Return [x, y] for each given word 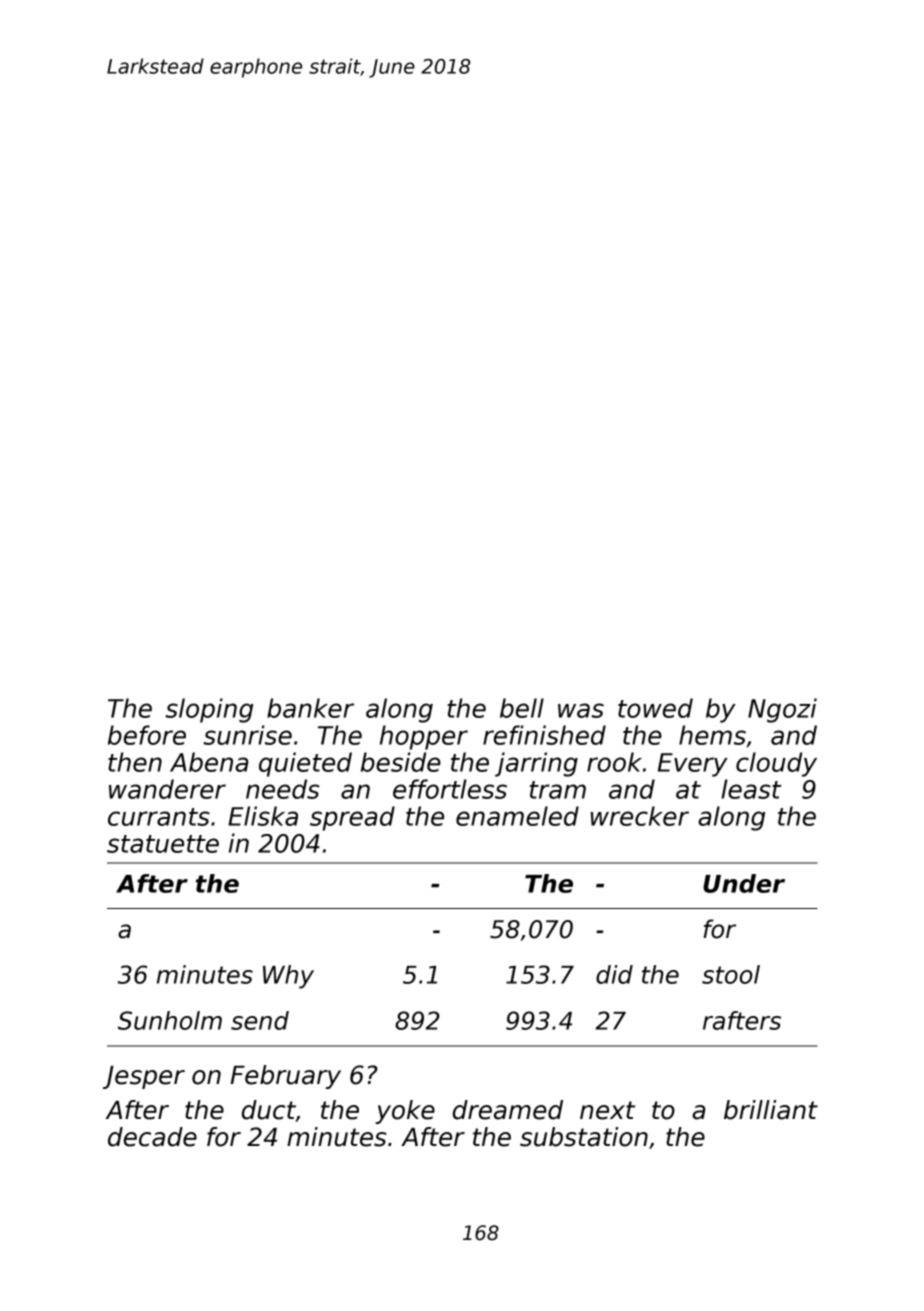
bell [522, 708]
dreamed [508, 1110]
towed [655, 708]
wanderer [167, 789]
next [607, 1110]
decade [152, 1137]
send [260, 1020]
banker [310, 708]
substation [584, 1137]
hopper [424, 737]
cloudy [776, 764]
